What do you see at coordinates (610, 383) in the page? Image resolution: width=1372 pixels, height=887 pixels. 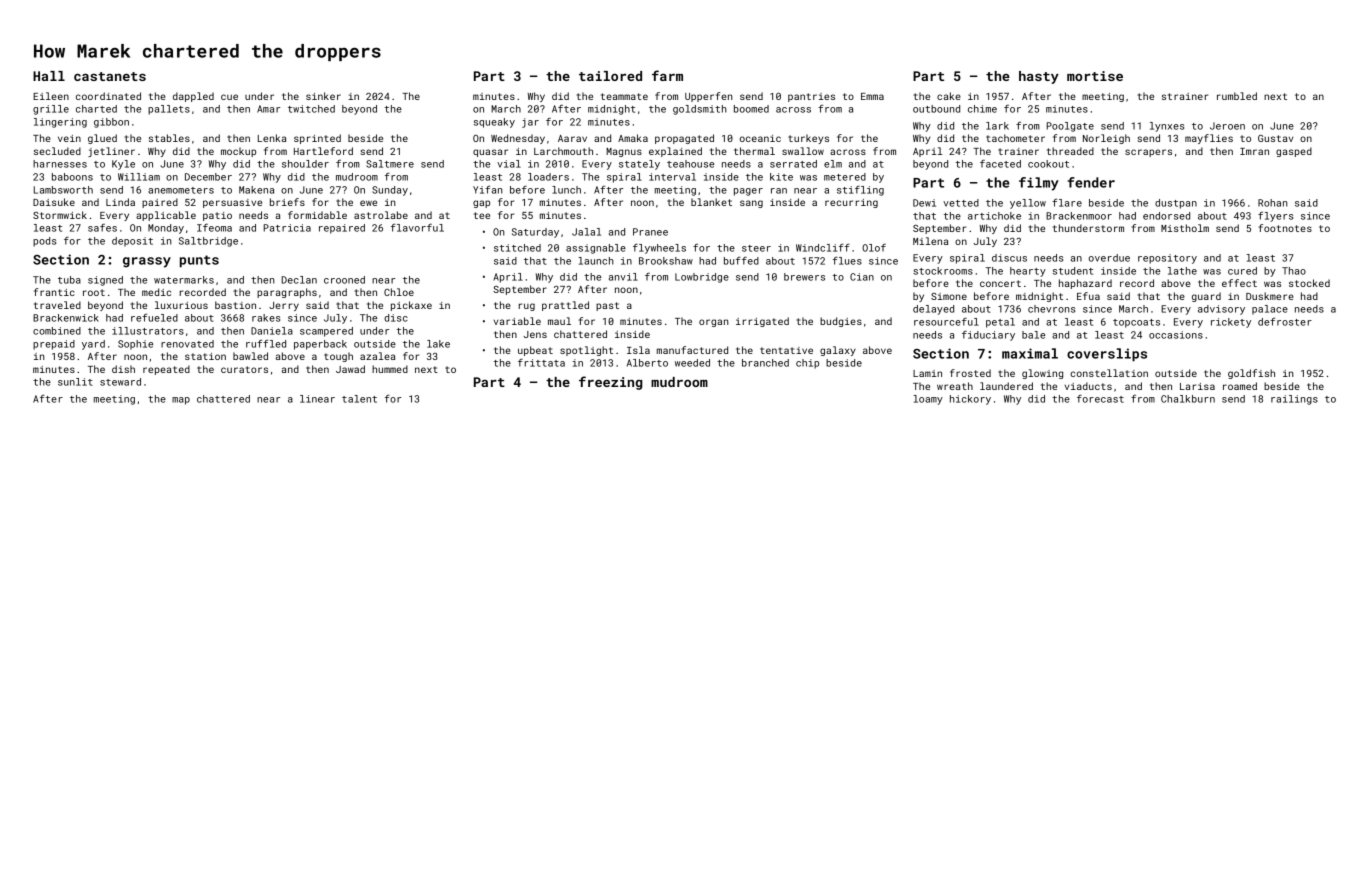 I see `freezing` at bounding box center [610, 383].
